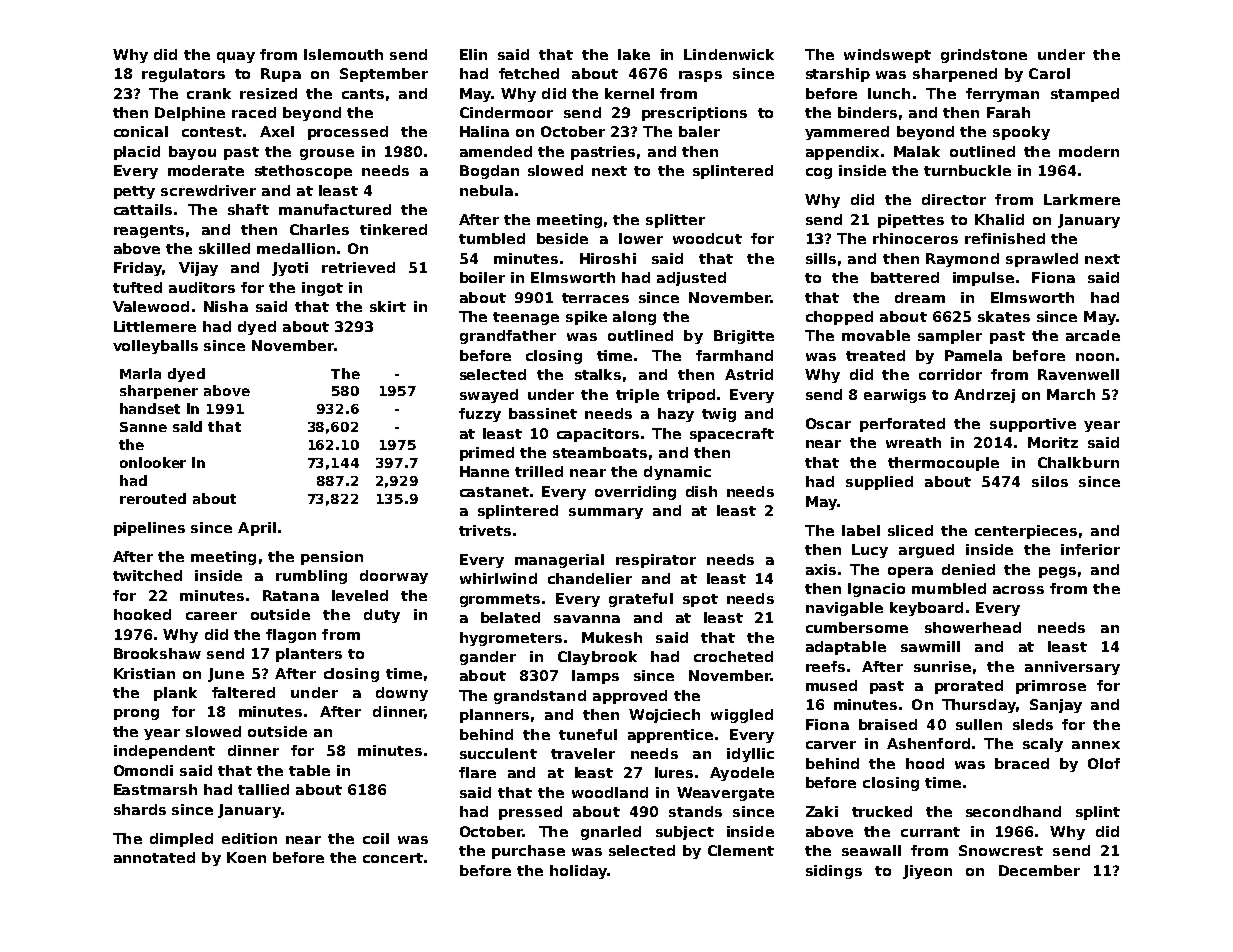 The width and height of the screenshot is (1233, 952). Describe the element at coordinates (973, 627) in the screenshot. I see `showerhead` at that location.
